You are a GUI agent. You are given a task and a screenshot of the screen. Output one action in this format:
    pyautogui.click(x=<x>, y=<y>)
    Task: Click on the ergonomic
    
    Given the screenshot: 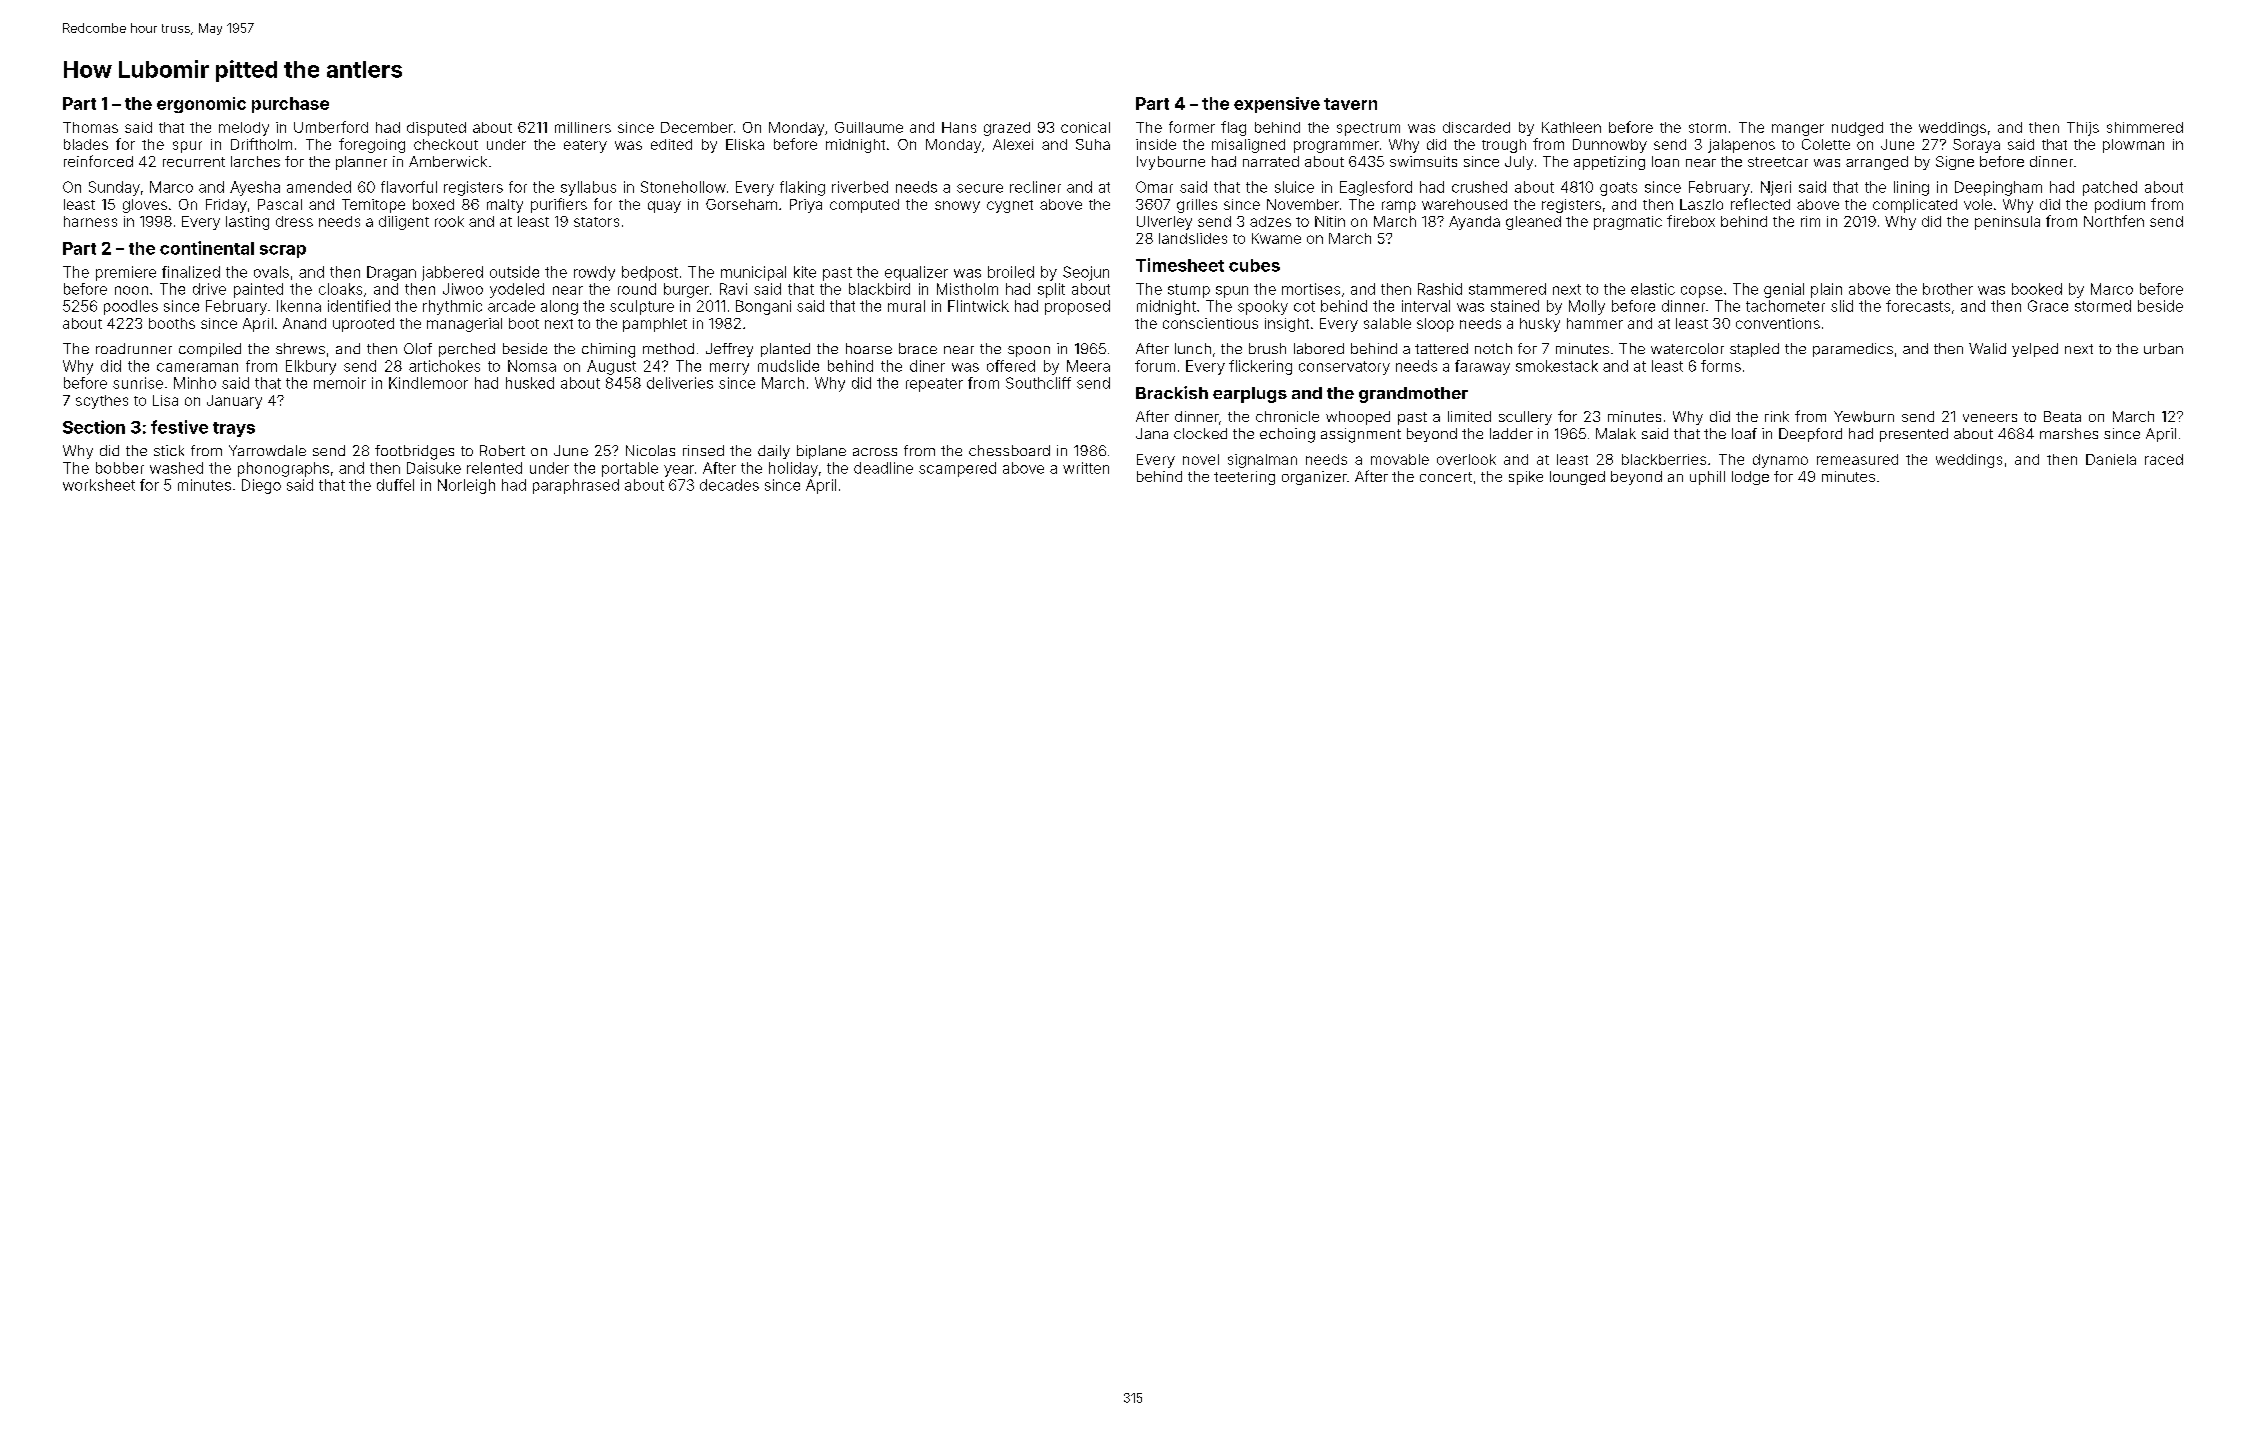 What is the action you would take?
    pyautogui.click(x=201, y=105)
